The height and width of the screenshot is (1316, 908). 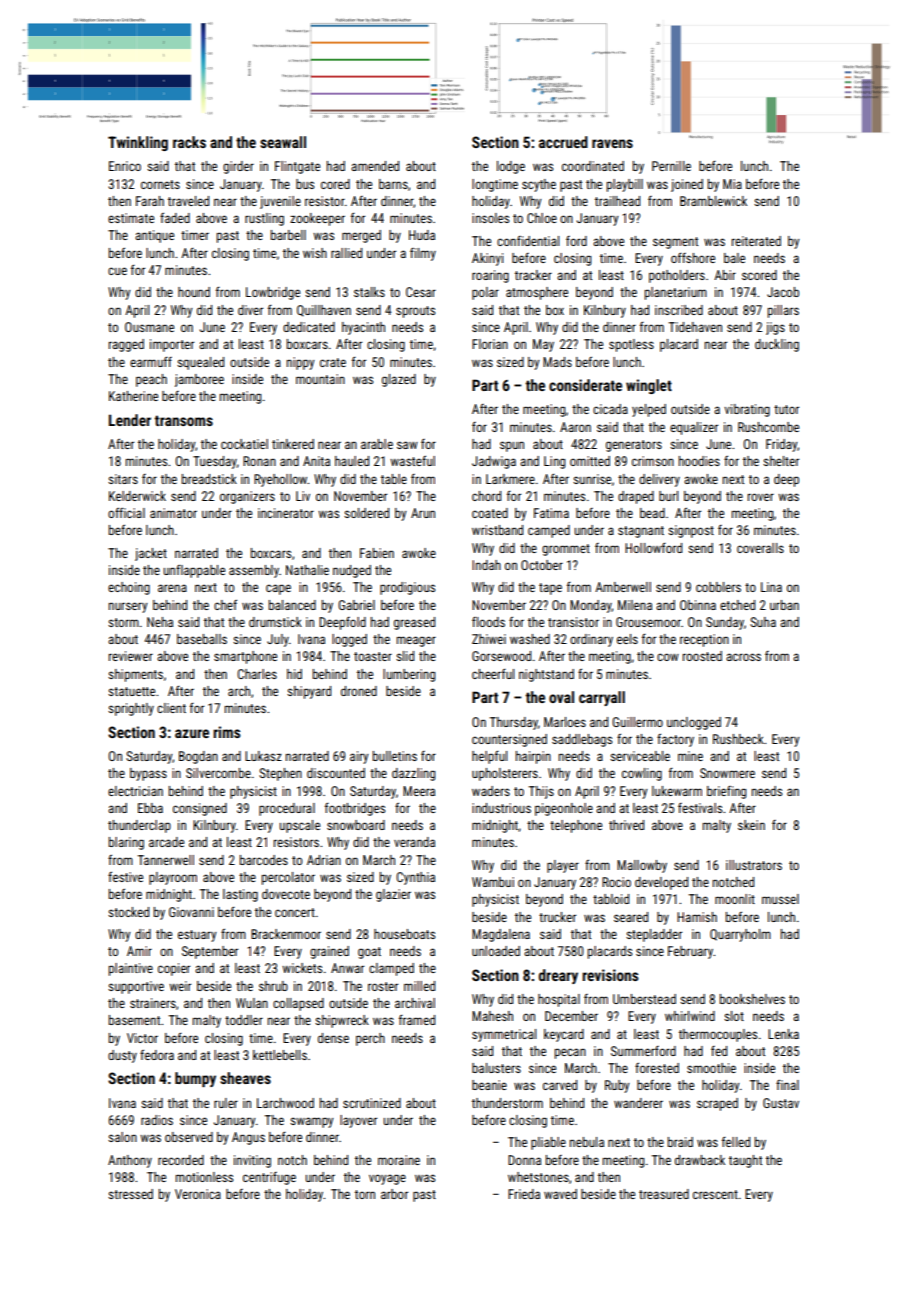 What do you see at coordinates (184, 420) in the screenshot?
I see `transoms` at bounding box center [184, 420].
